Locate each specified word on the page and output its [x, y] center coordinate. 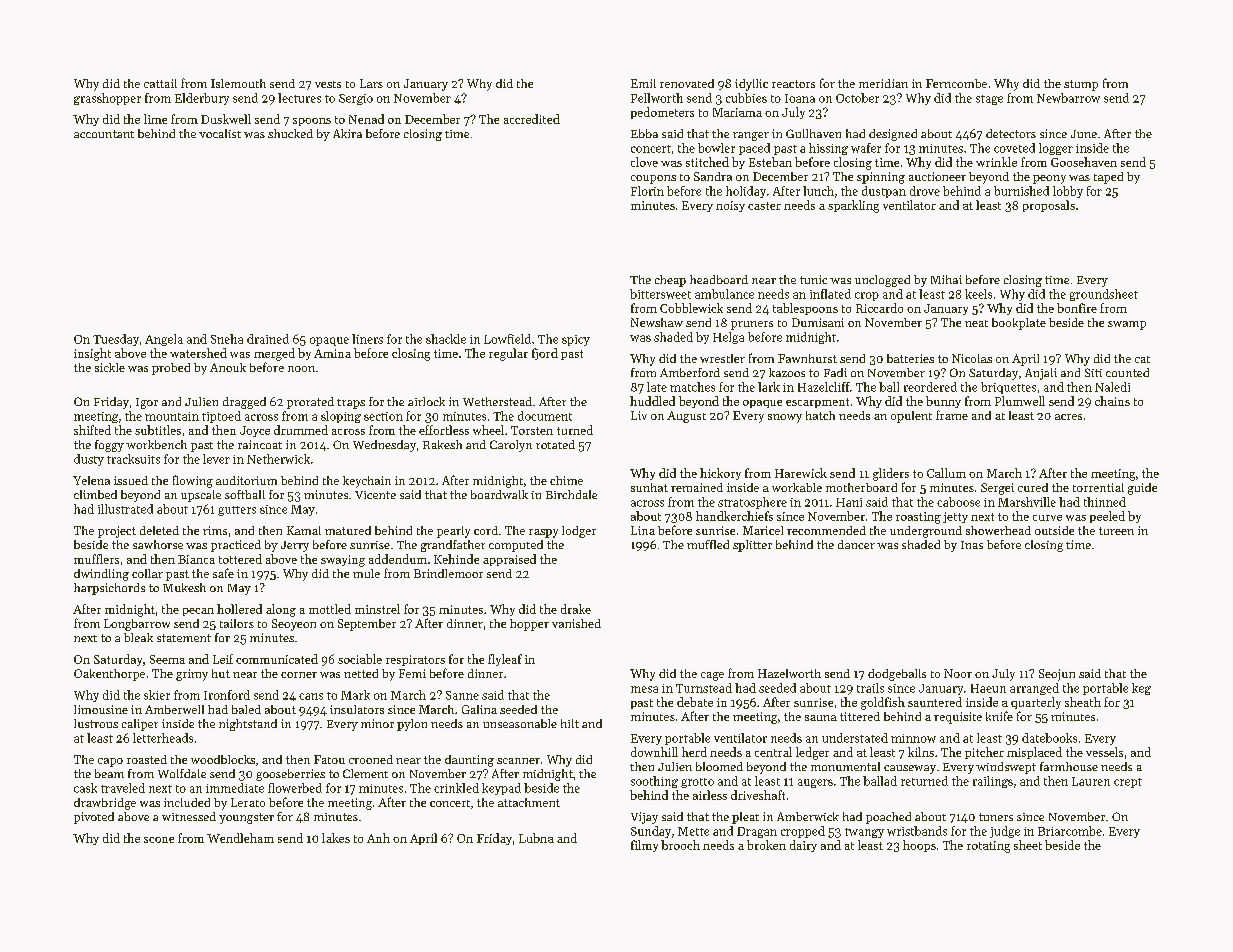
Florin [647, 191]
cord [486, 530]
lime [155, 119]
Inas [972, 545]
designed [893, 135]
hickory [720, 474]
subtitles [158, 430]
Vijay [644, 818]
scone [159, 840]
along [281, 610]
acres [1068, 417]
